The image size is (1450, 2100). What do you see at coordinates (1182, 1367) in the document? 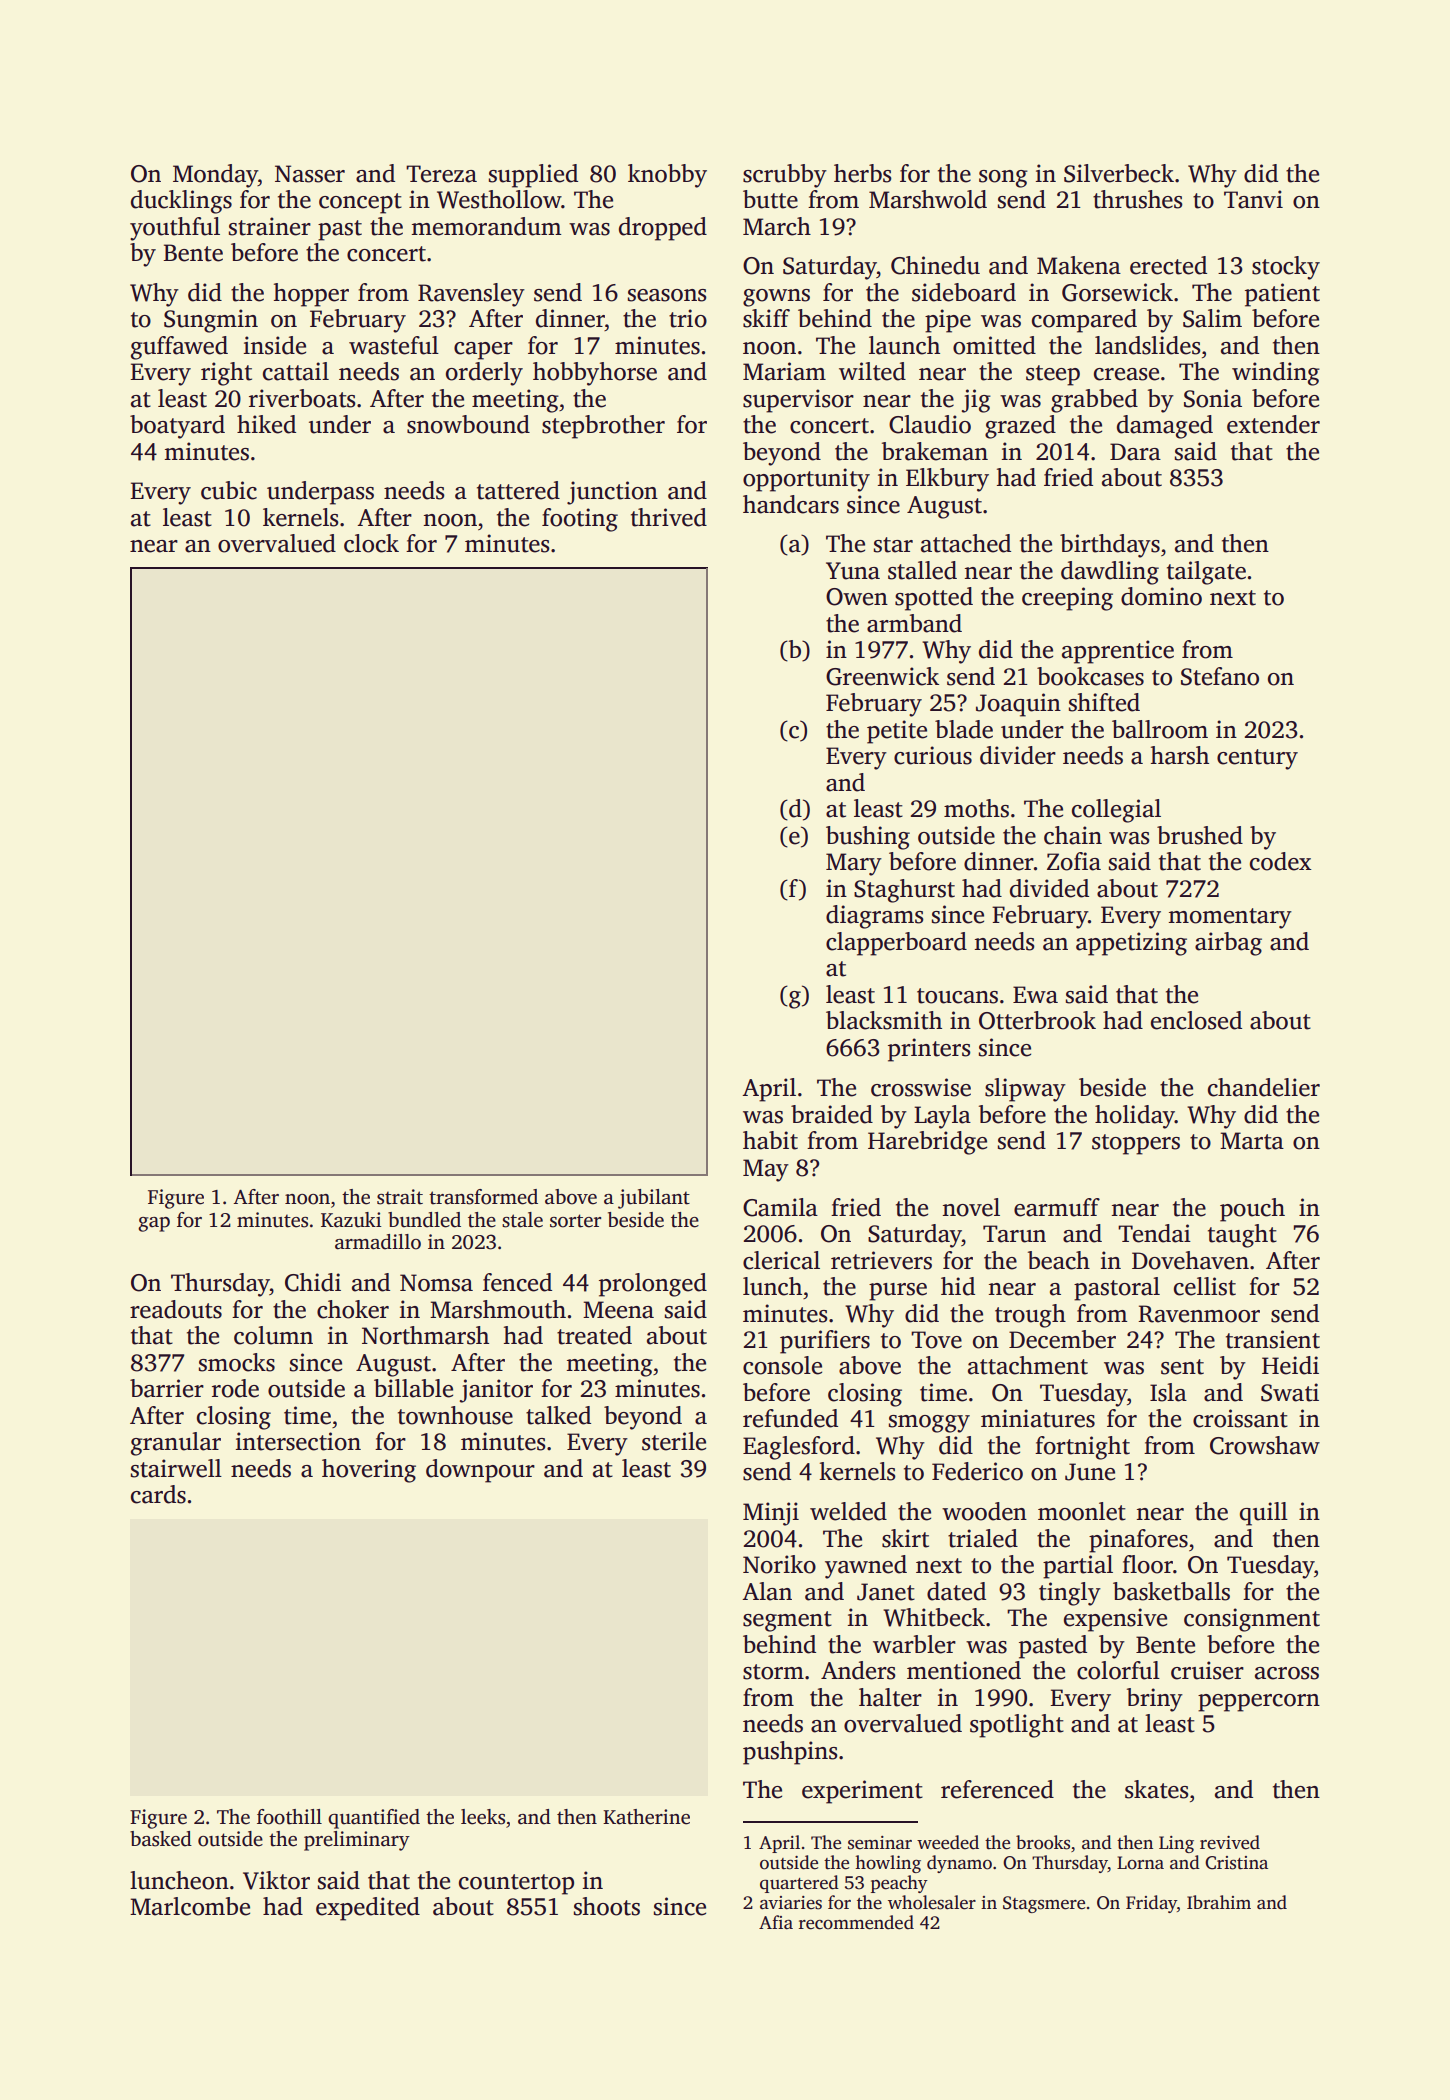
I see `sent` at bounding box center [1182, 1367].
